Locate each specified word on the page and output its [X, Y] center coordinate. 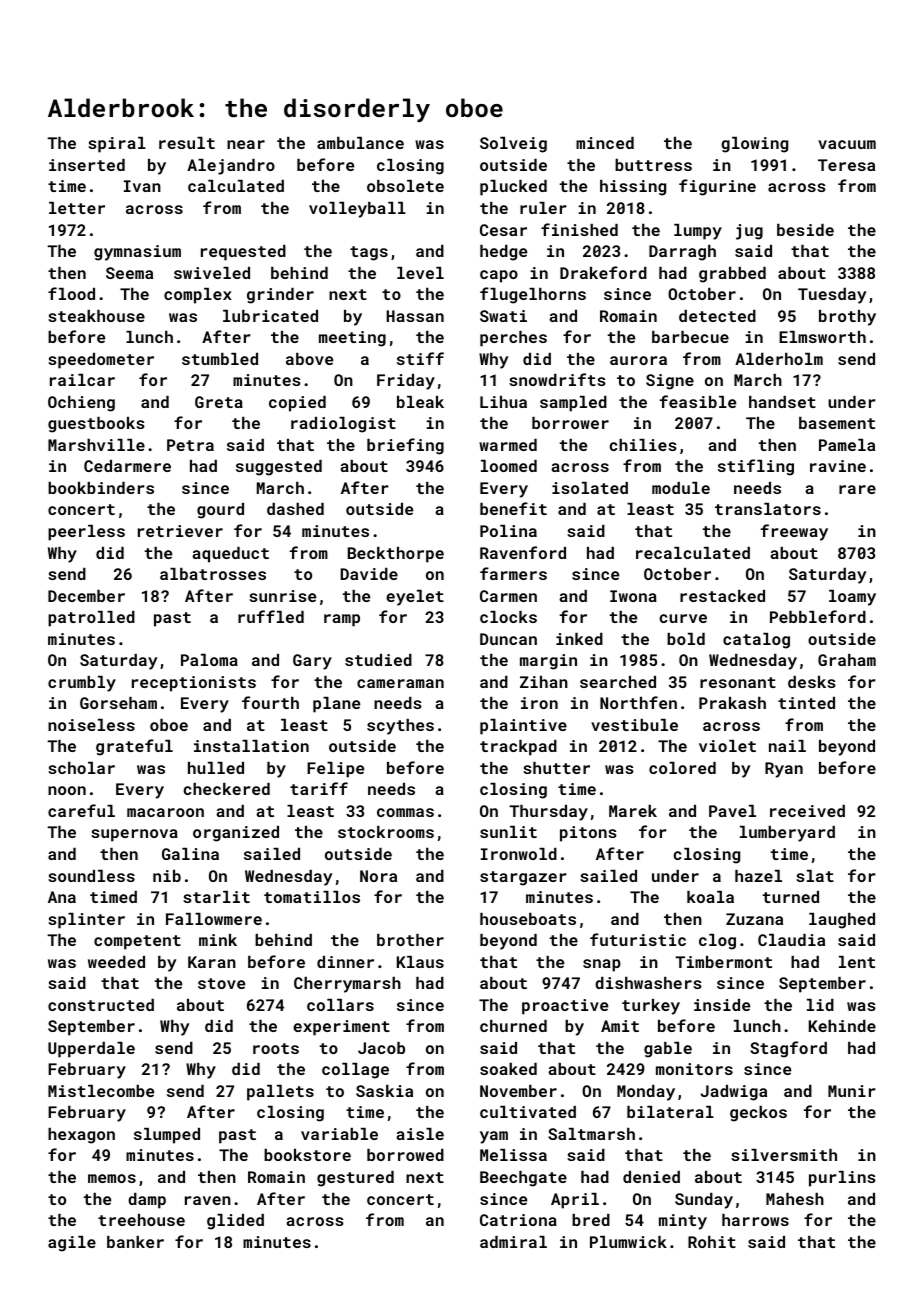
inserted [87, 165]
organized [236, 834]
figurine [717, 187]
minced [605, 143]
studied [378, 660]
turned [791, 897]
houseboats [528, 919]
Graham [847, 660]
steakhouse [96, 316]
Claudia [791, 940]
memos [112, 1178]
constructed [101, 1005]
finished [579, 229]
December [86, 596]
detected [717, 316]
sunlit [508, 832]
